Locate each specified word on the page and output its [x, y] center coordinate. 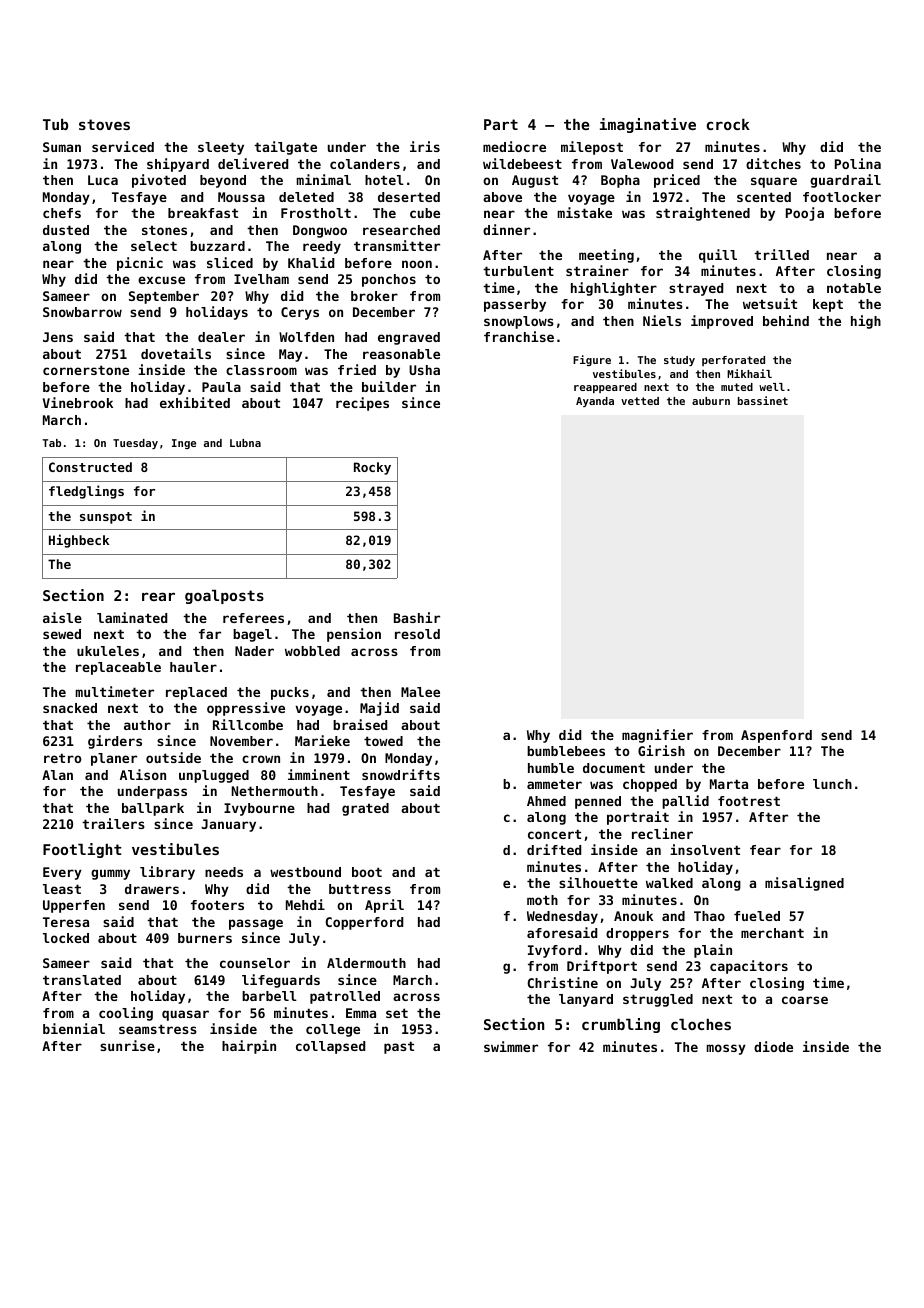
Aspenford [776, 736]
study [679, 361]
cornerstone [86, 370]
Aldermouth [366, 963]
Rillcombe [248, 724]
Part [501, 124]
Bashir [417, 617]
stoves [104, 124]
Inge [184, 444]
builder [389, 386]
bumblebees [566, 751]
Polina [858, 163]
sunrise [127, 1045]
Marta [729, 784]
